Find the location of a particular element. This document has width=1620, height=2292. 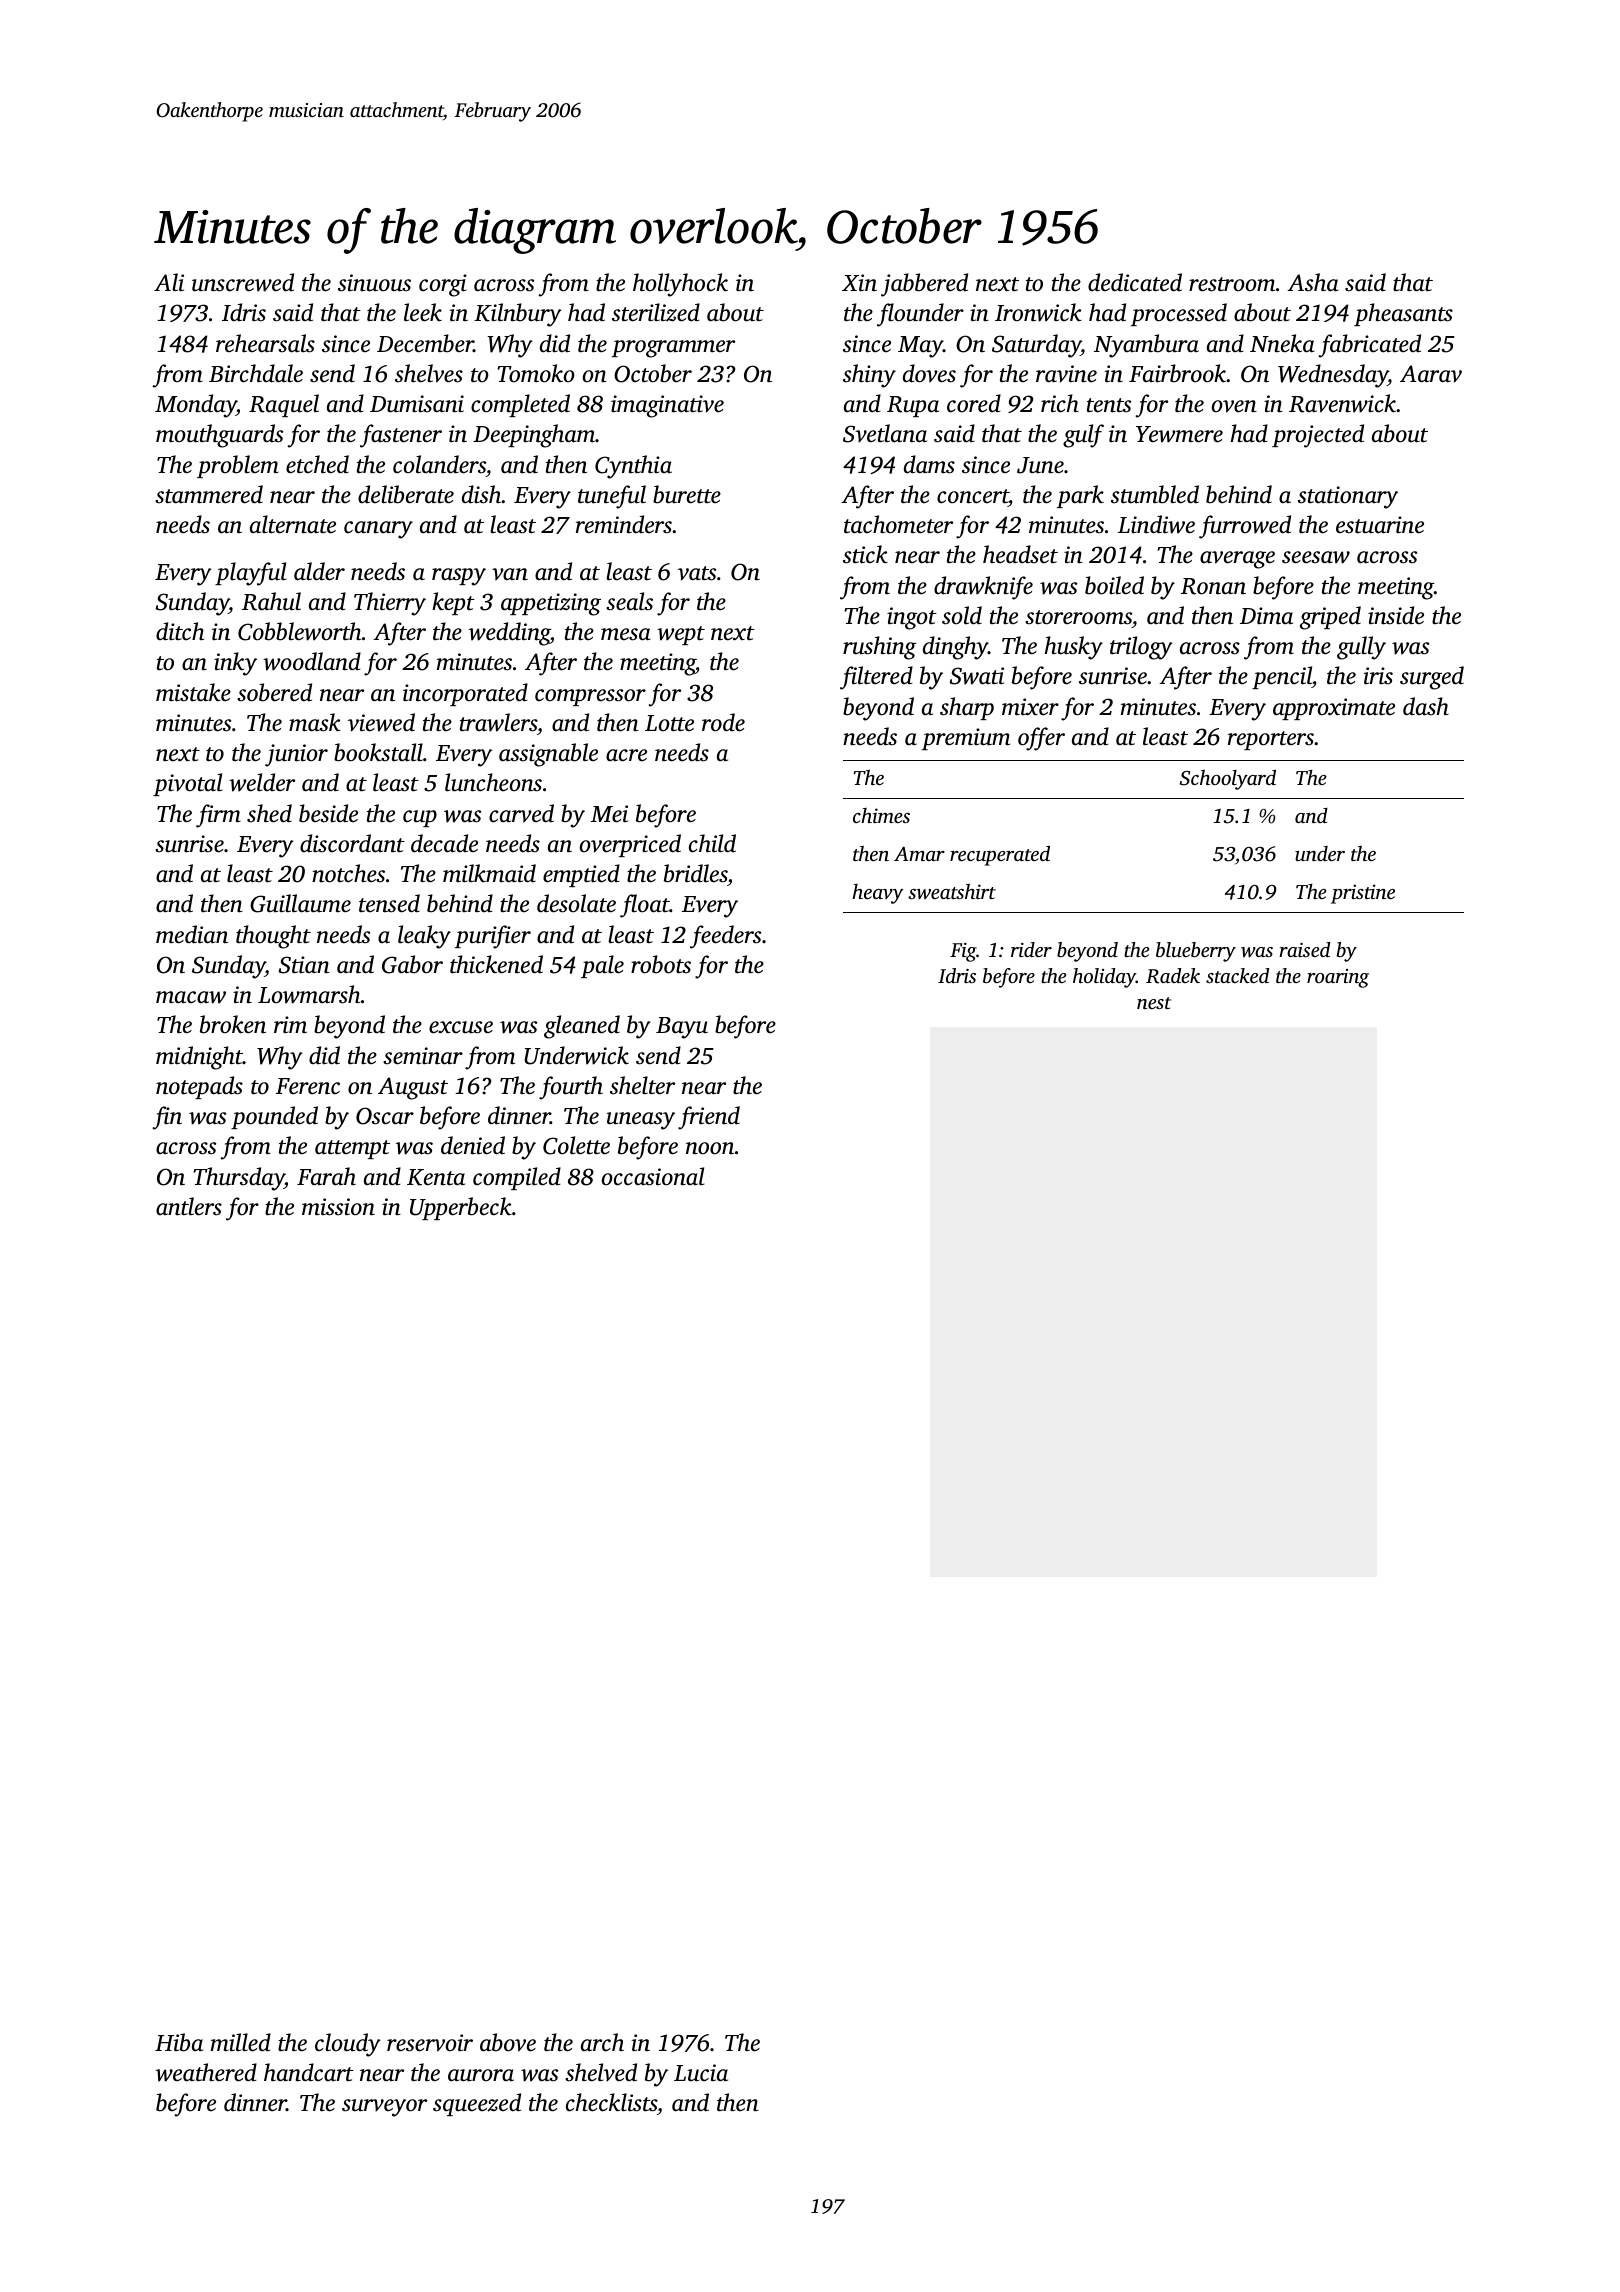

notches is located at coordinates (348, 873).
